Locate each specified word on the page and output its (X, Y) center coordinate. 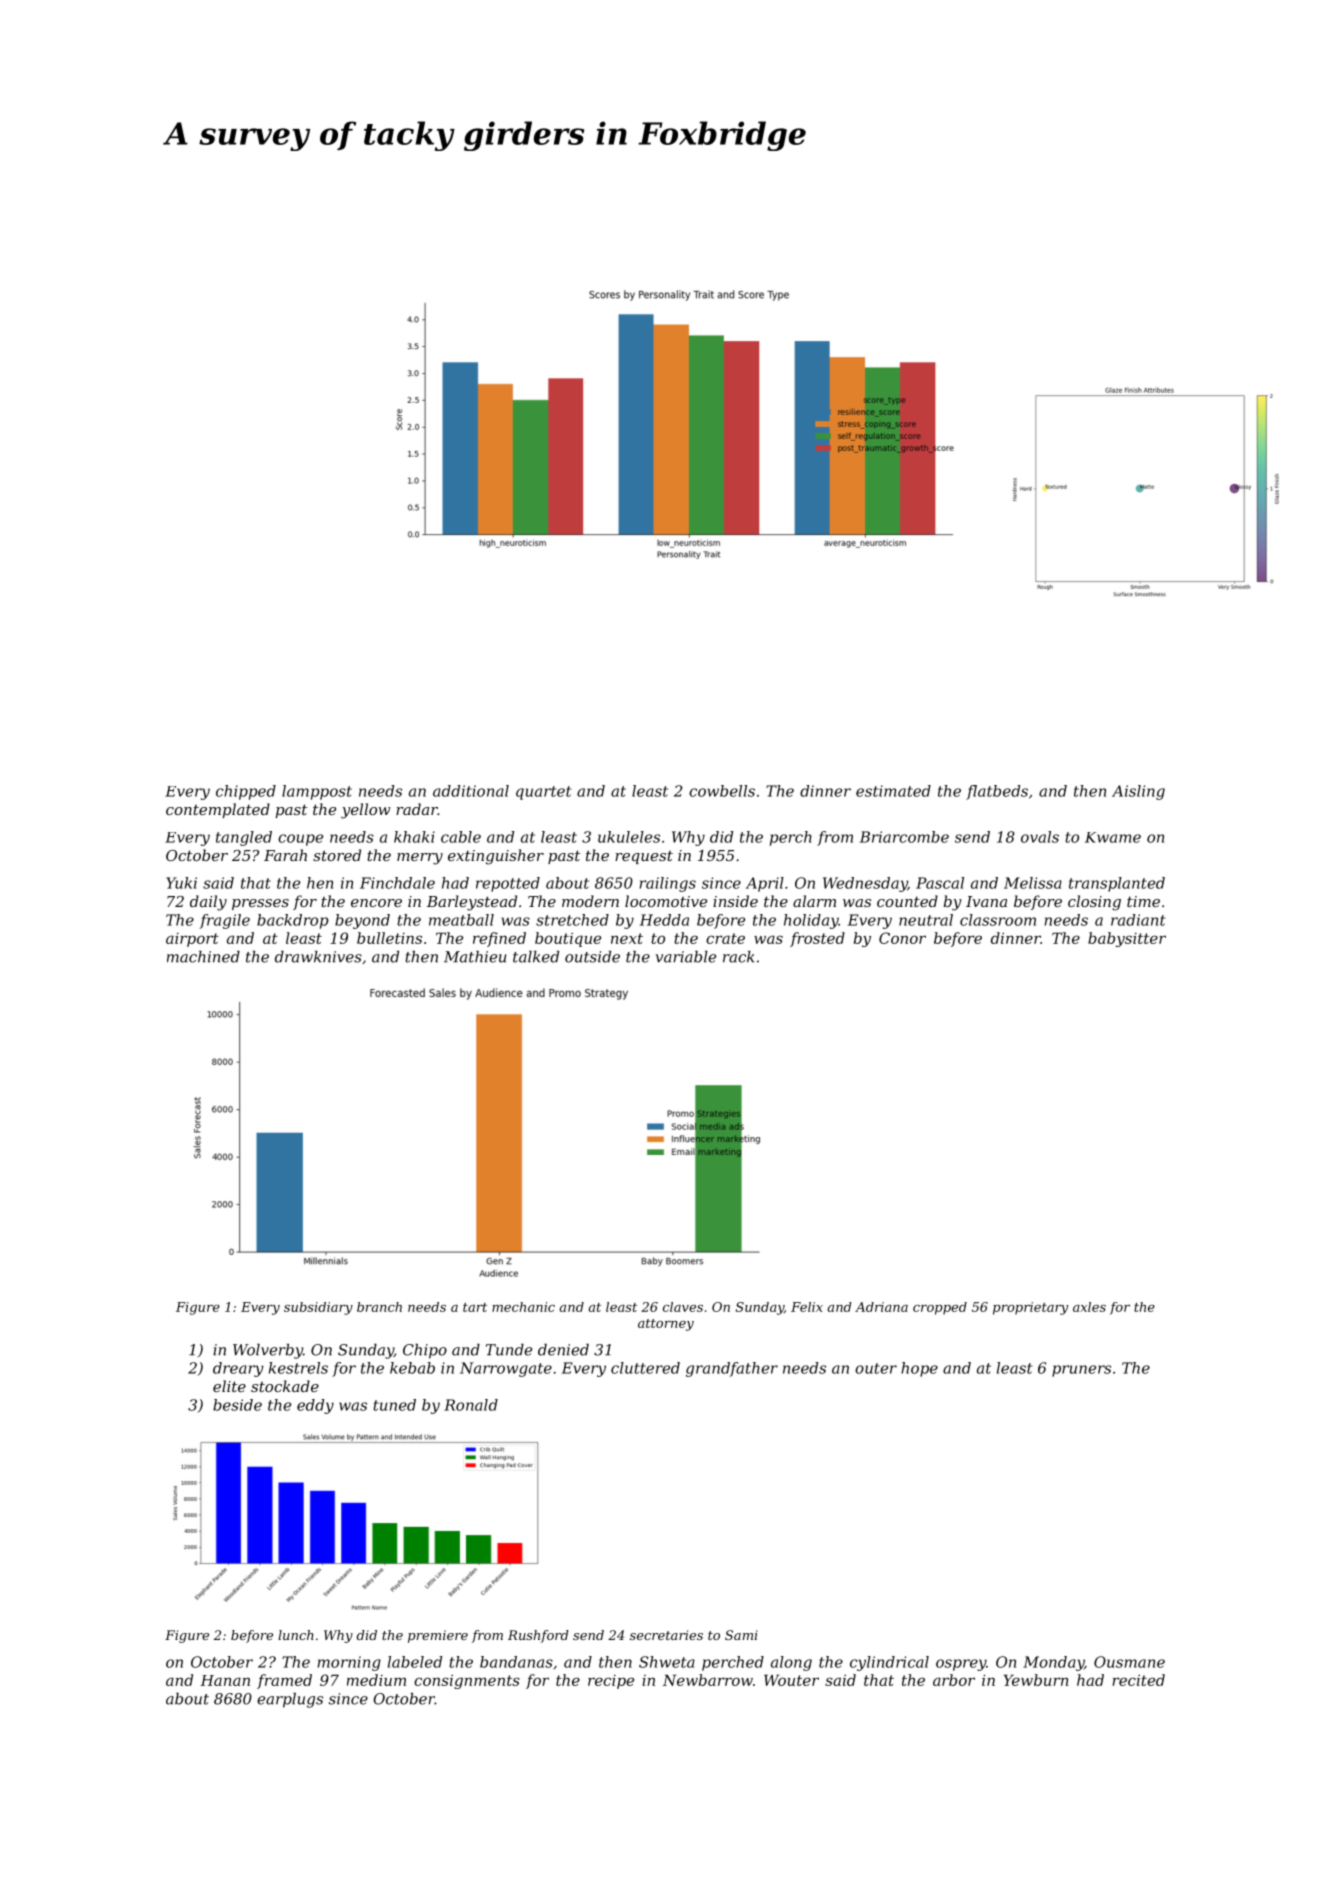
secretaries (666, 1635)
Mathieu (475, 957)
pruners (1081, 1371)
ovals (1040, 837)
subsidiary (318, 1308)
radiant (1138, 920)
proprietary (1030, 1308)
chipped (246, 792)
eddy (315, 1406)
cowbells (722, 791)
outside (592, 957)
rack (739, 957)
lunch (296, 1635)
